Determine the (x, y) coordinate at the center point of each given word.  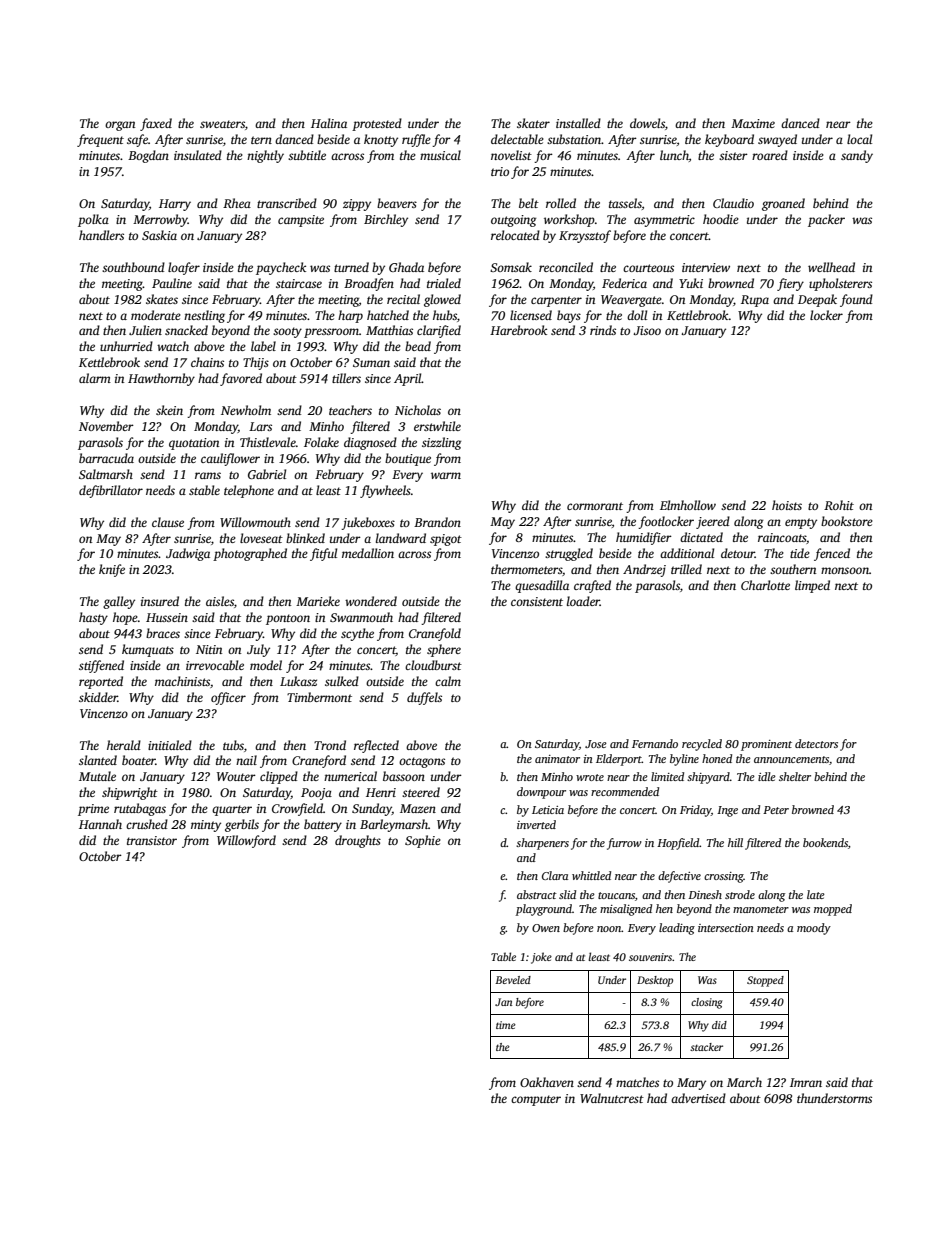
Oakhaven (547, 1082)
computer (536, 1100)
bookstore (847, 521)
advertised (698, 1098)
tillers (346, 378)
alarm (95, 378)
